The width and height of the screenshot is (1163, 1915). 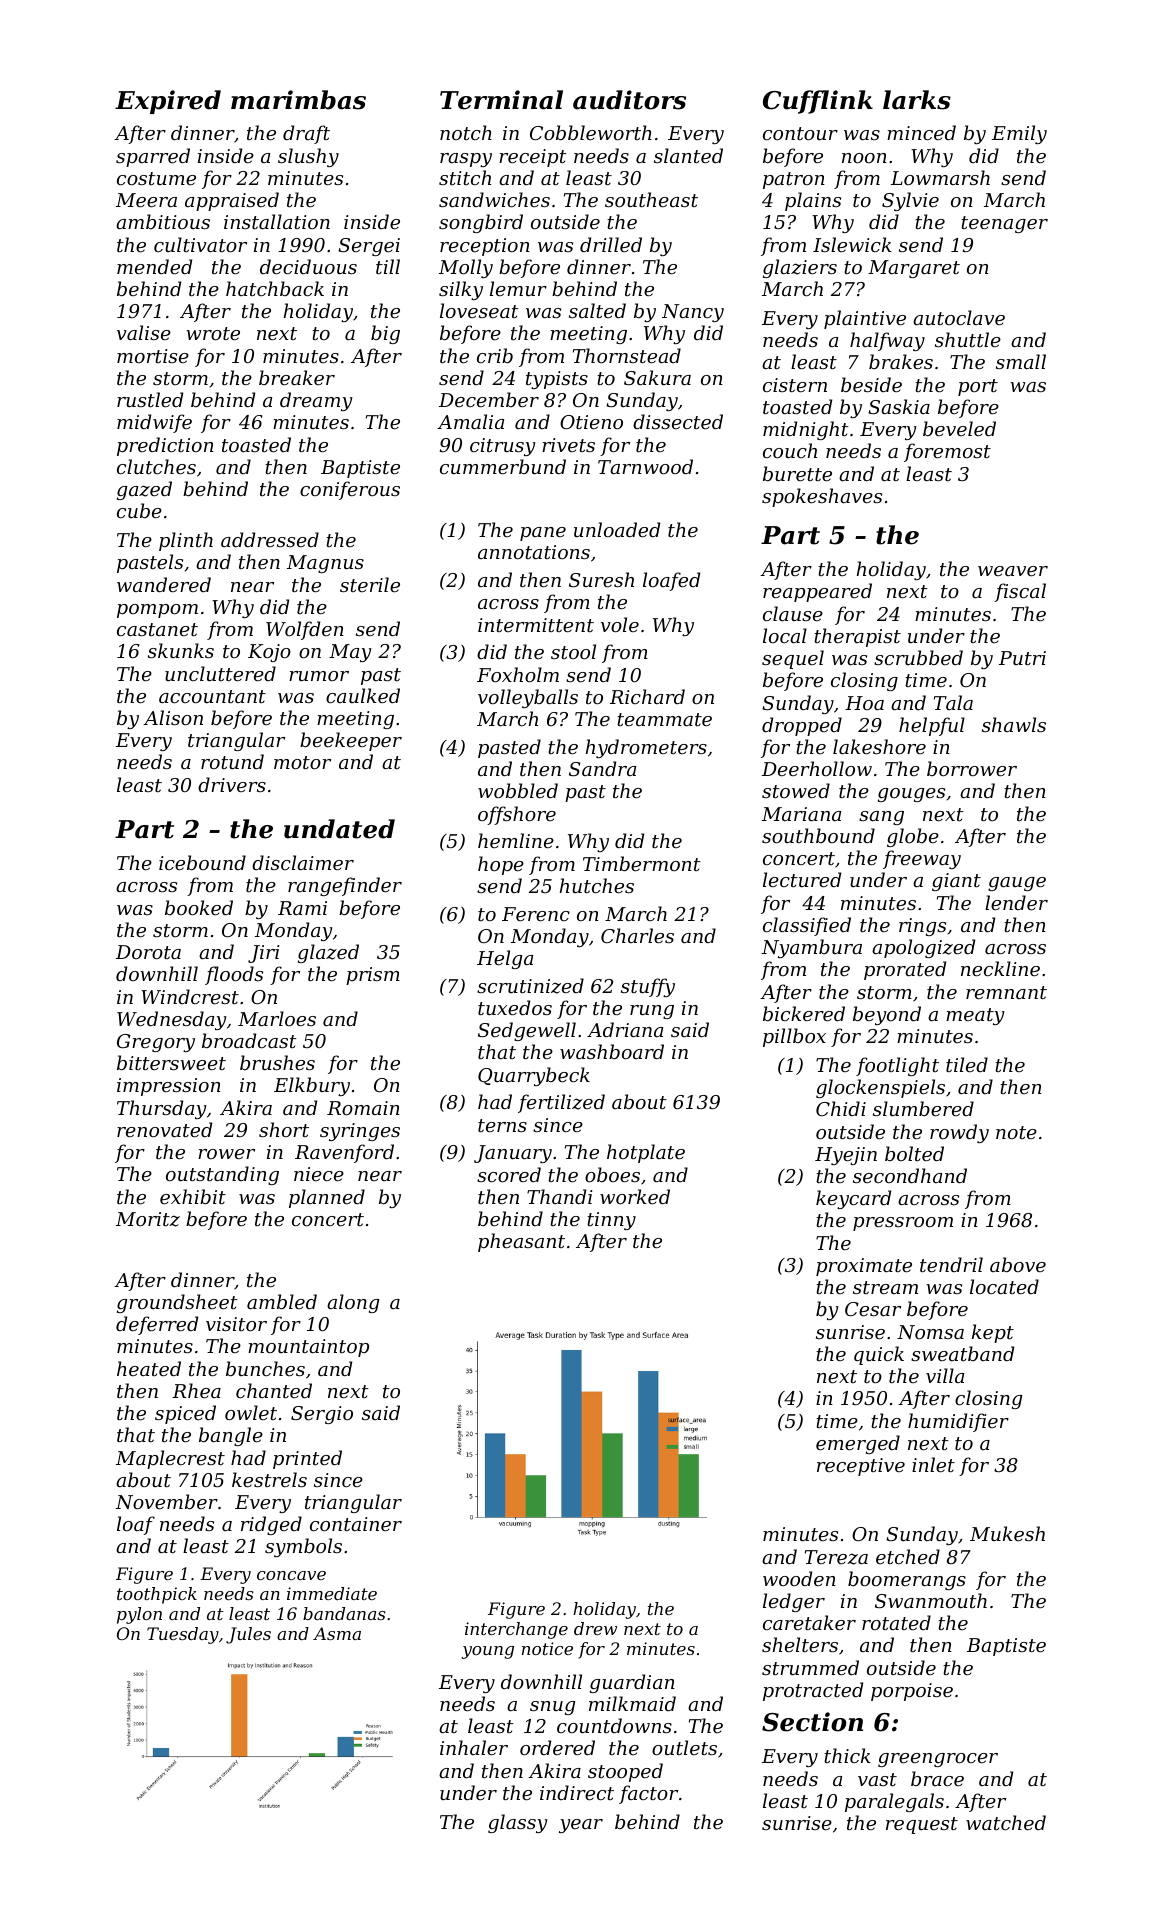 I want to click on appraised, so click(x=232, y=201).
